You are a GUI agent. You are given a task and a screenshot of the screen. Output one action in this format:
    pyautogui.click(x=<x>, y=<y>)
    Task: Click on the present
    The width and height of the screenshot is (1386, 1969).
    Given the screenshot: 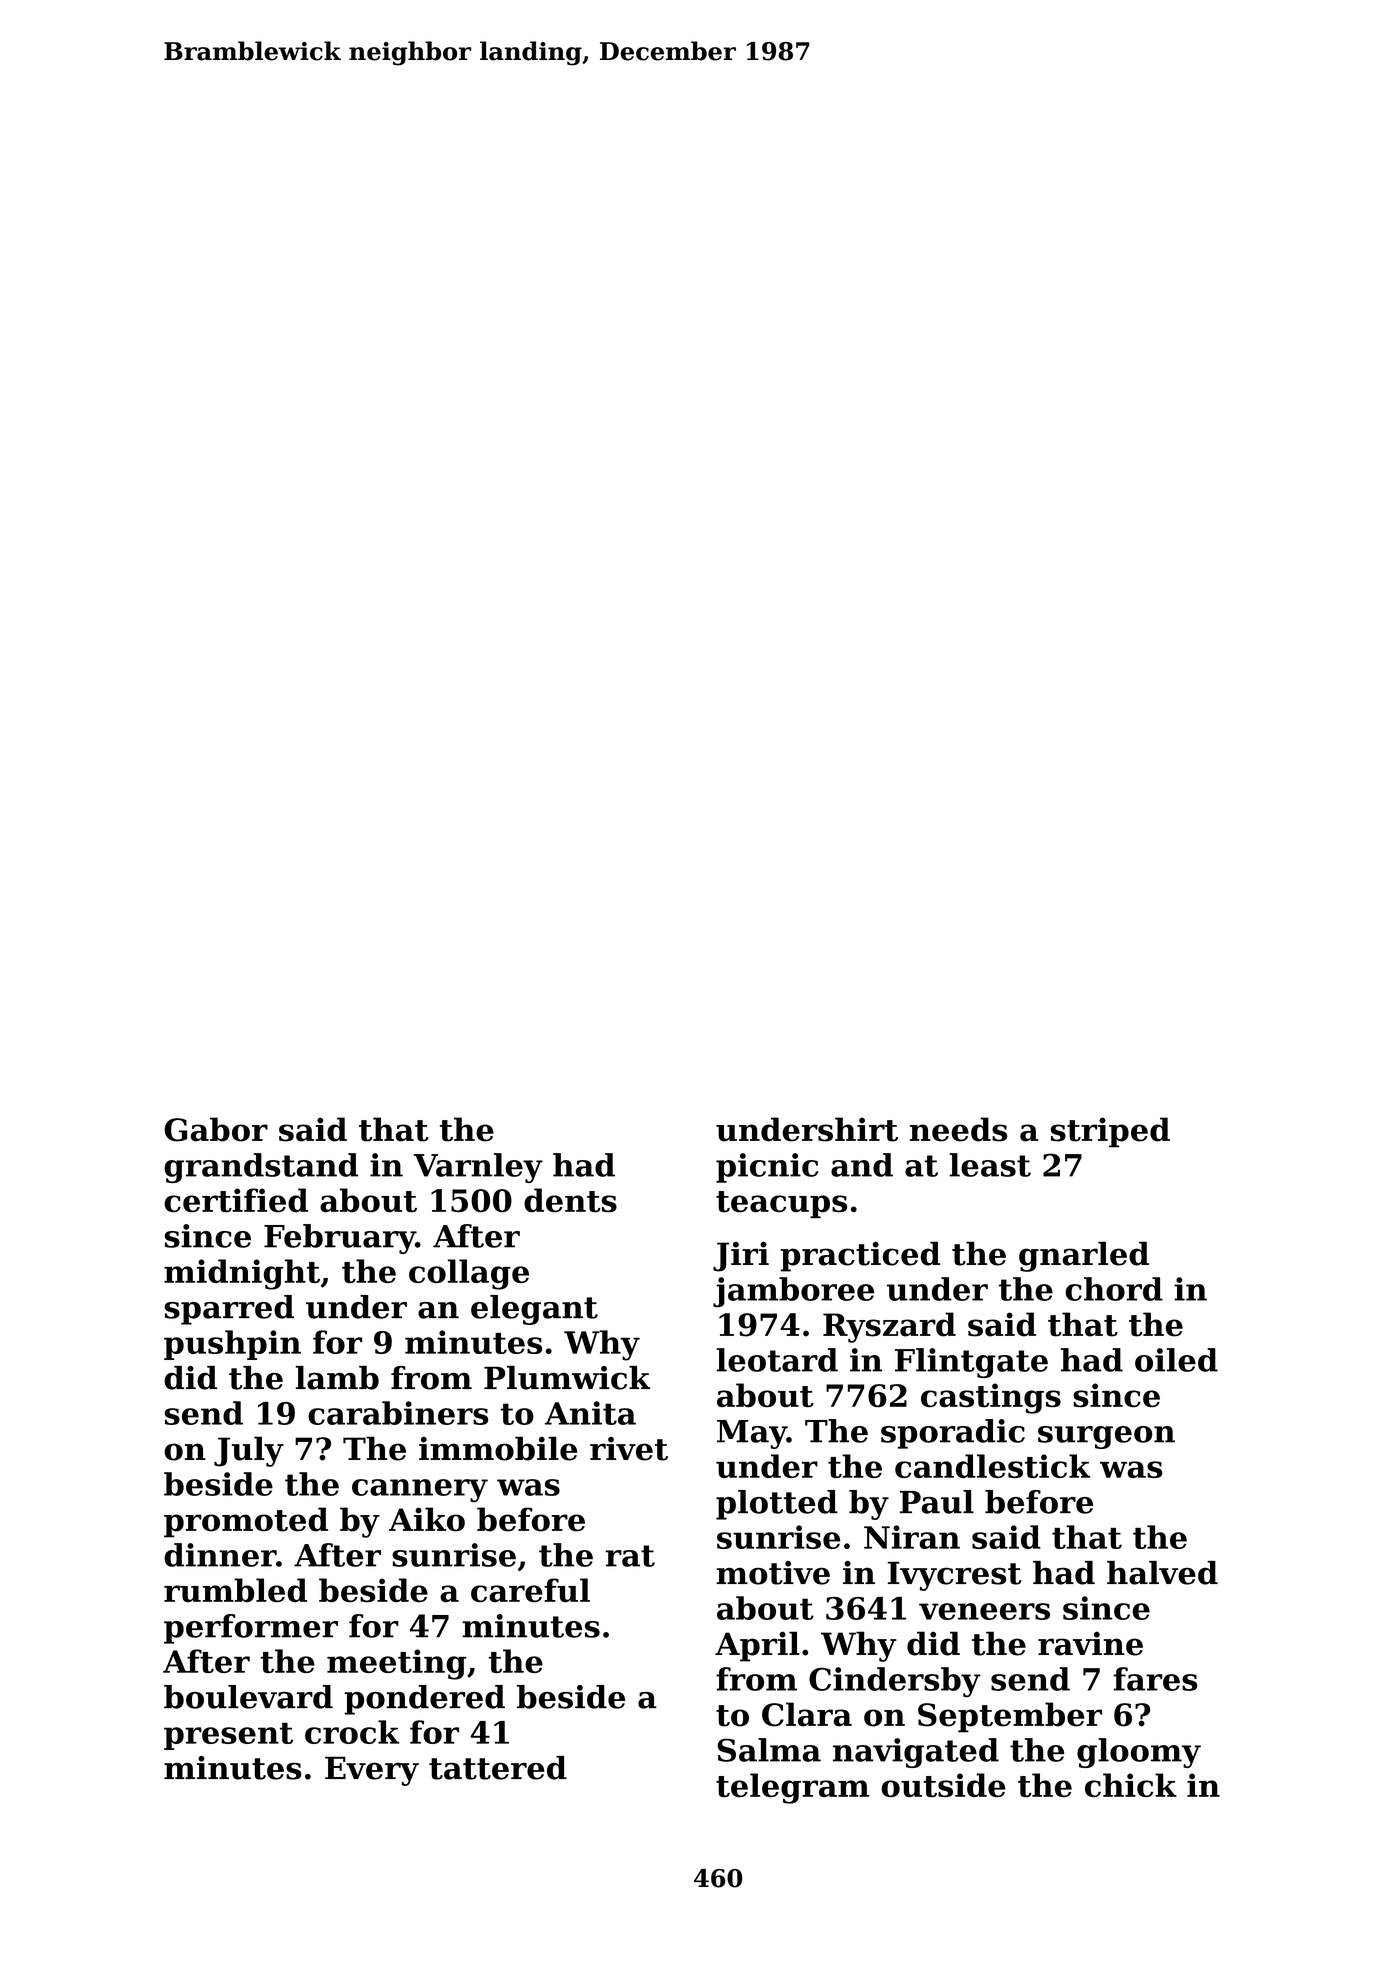 What is the action you would take?
    pyautogui.click(x=228, y=1736)
